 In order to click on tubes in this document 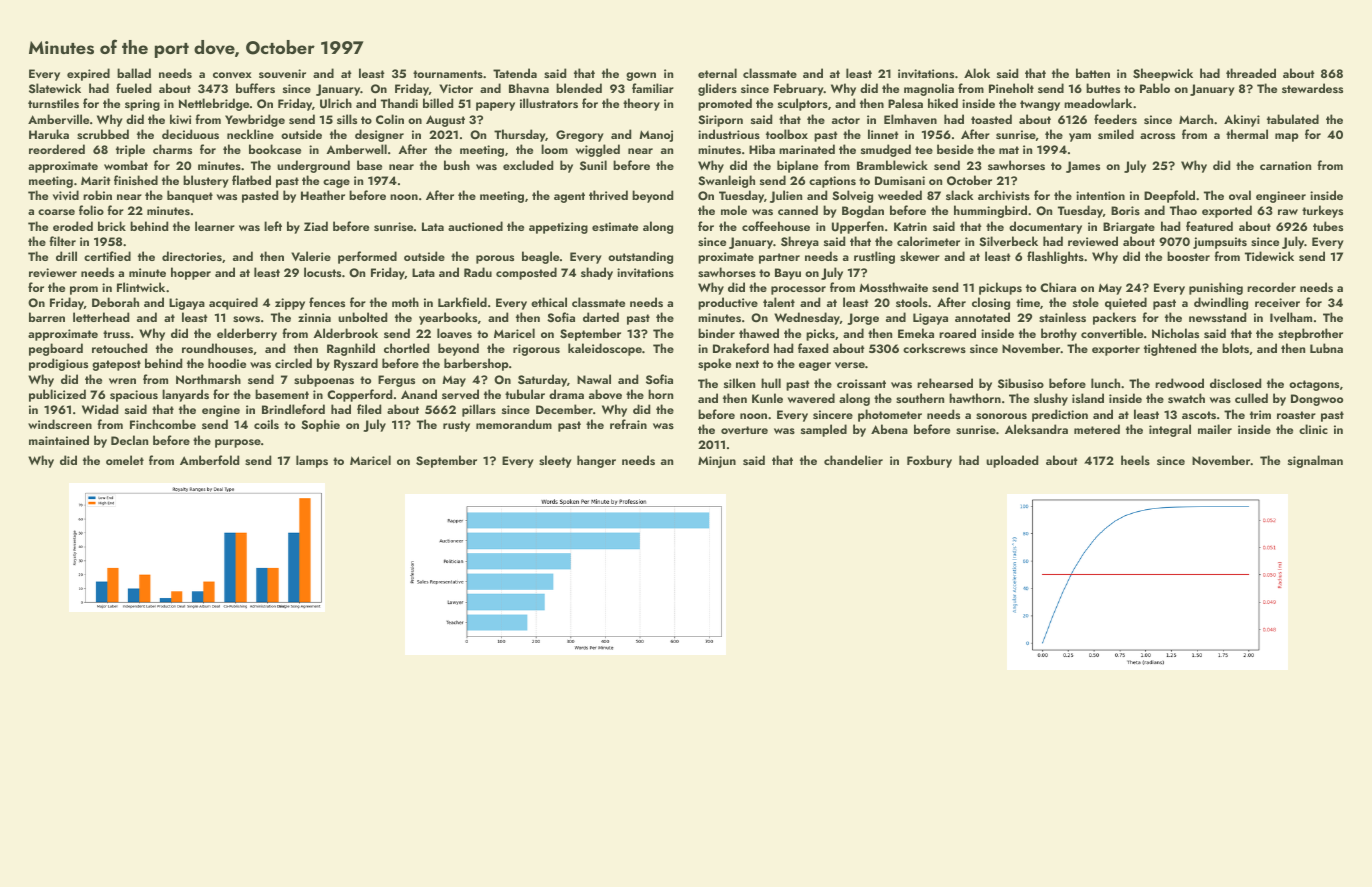, I will do `click(1328, 226)`.
